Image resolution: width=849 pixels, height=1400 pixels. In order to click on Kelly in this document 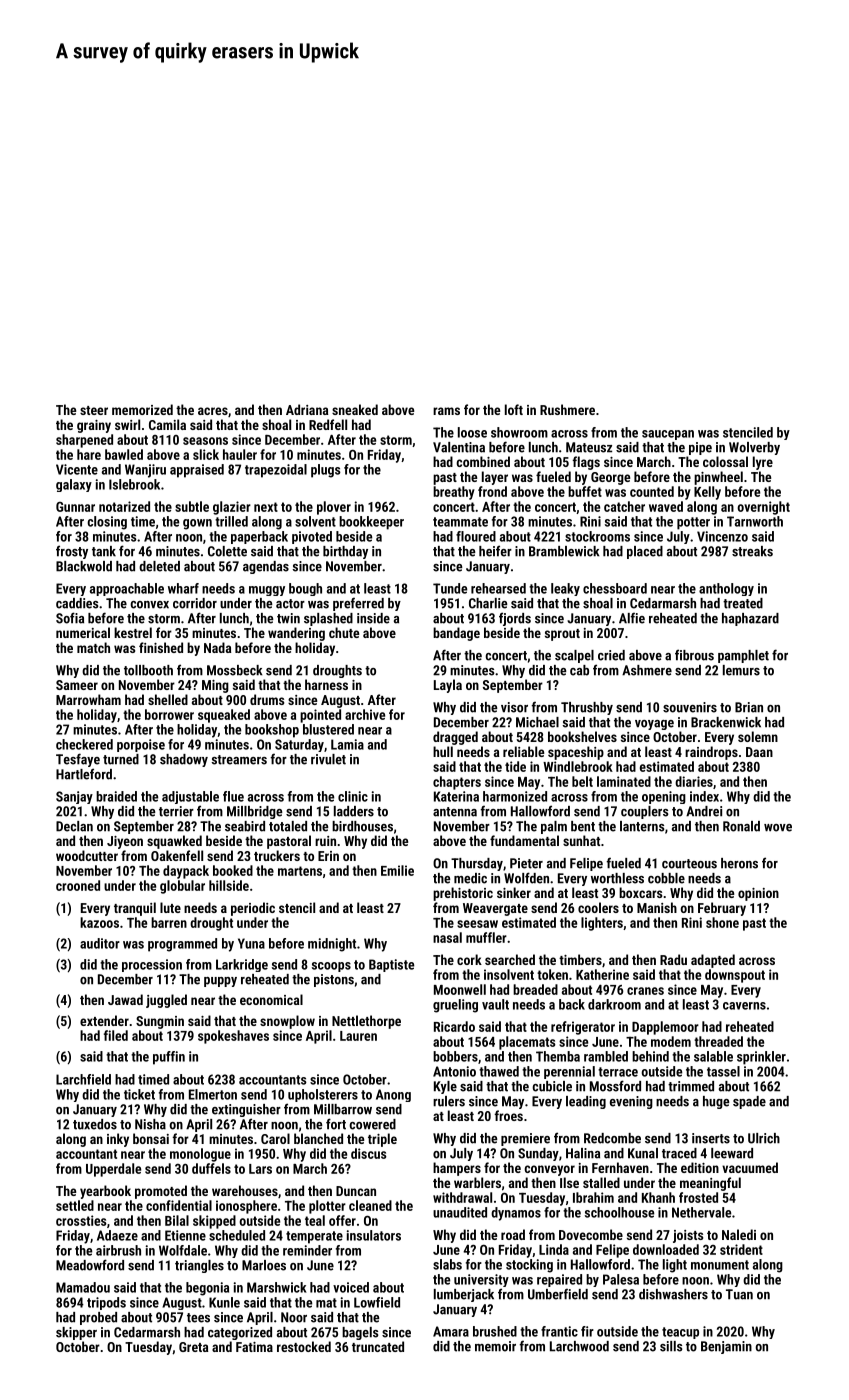, I will do `click(707, 493)`.
